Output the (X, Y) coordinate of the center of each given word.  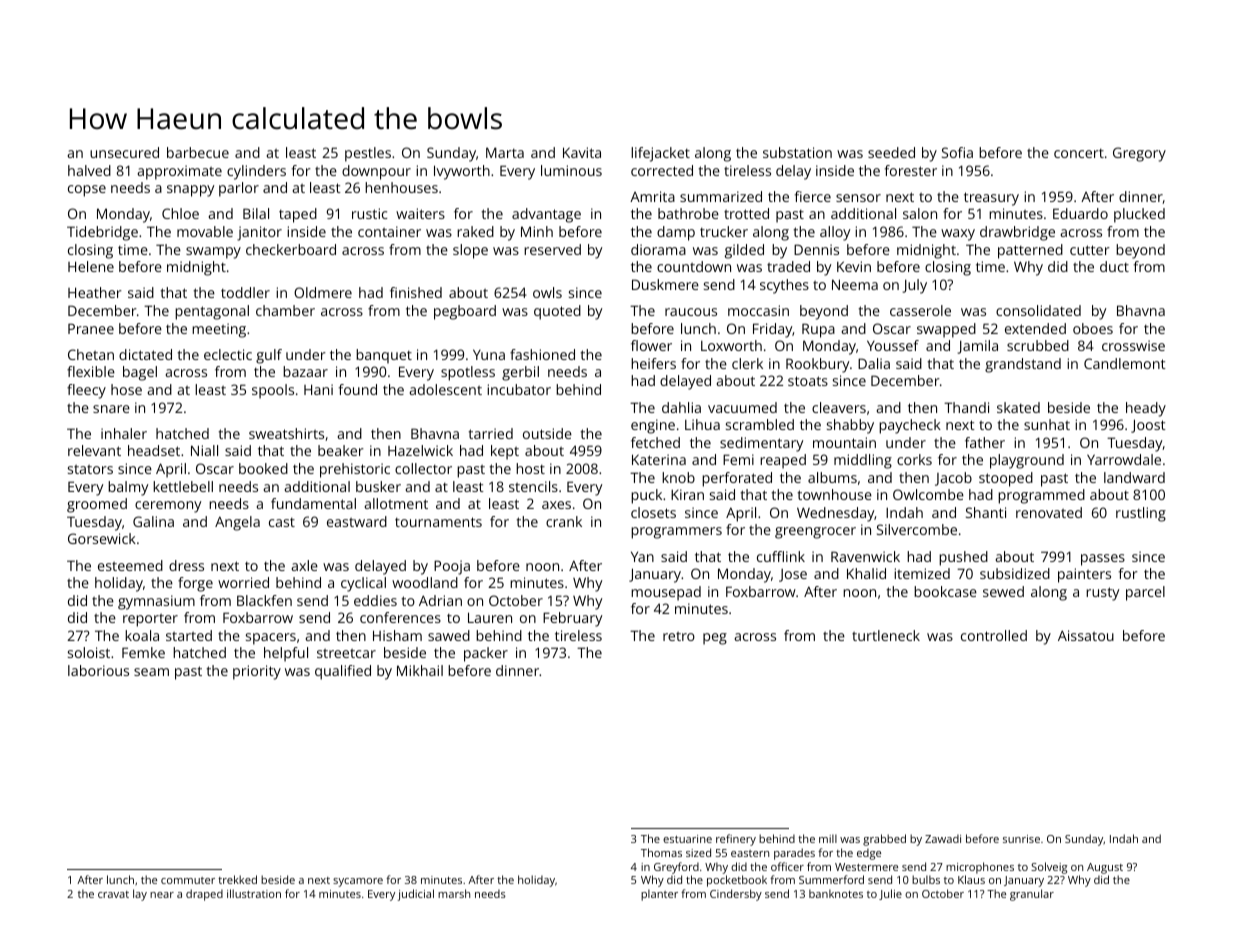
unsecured (124, 152)
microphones (980, 868)
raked (475, 231)
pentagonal (212, 312)
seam (151, 672)
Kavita (582, 152)
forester (911, 170)
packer (486, 654)
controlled (994, 635)
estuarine (687, 839)
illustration (254, 893)
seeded (891, 152)
